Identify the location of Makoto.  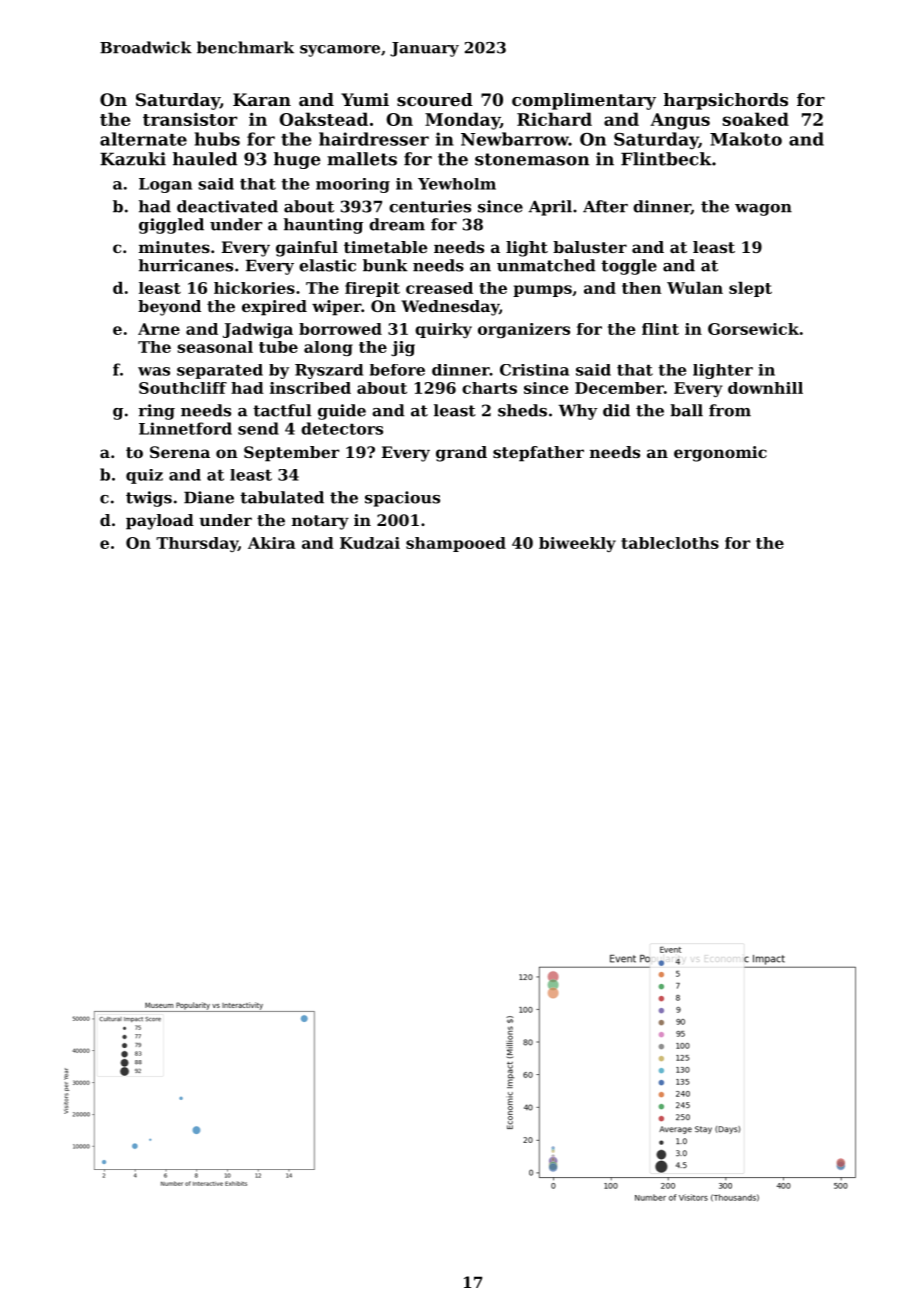
(746, 139).
